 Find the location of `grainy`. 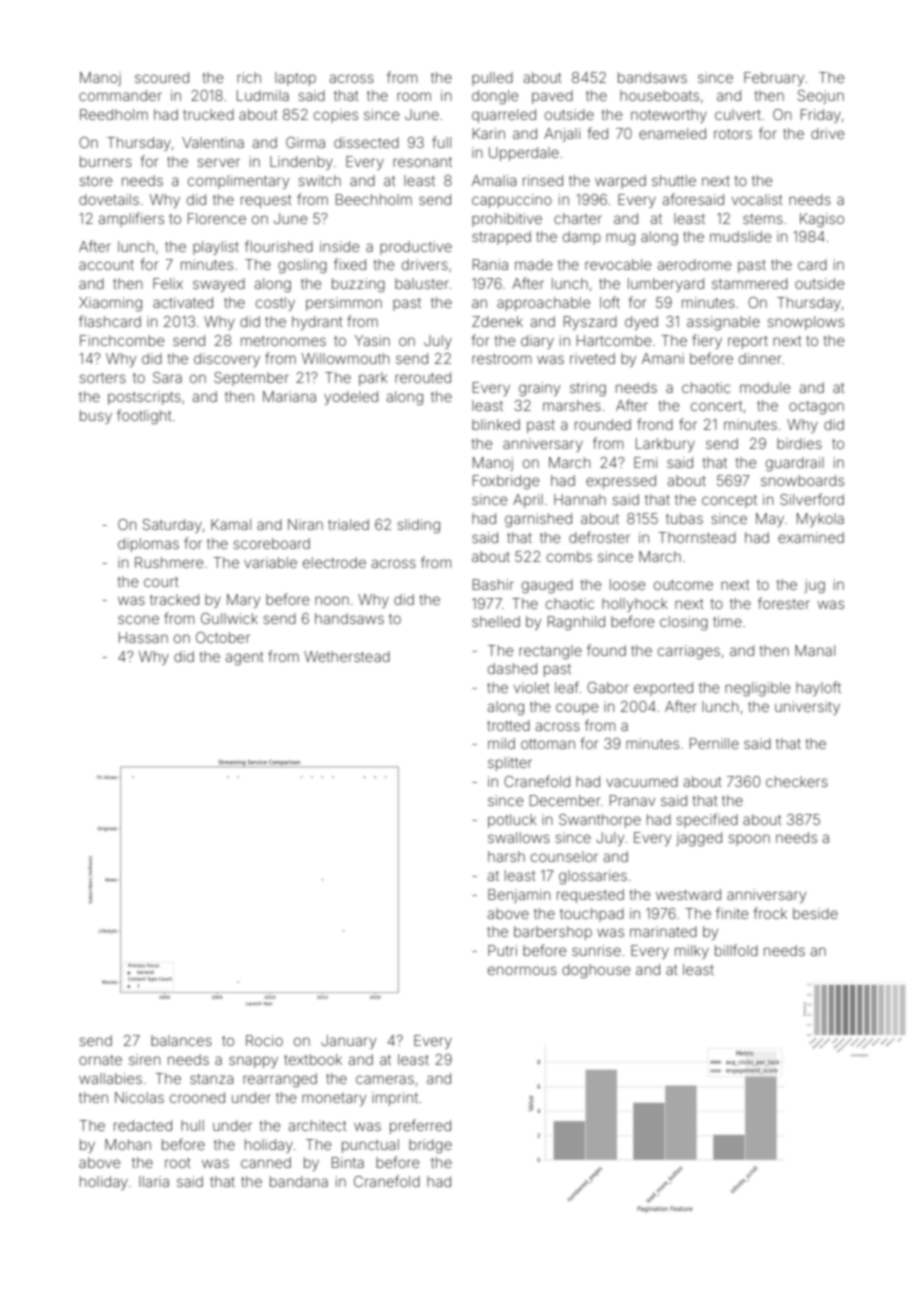

grainy is located at coordinates (539, 389).
